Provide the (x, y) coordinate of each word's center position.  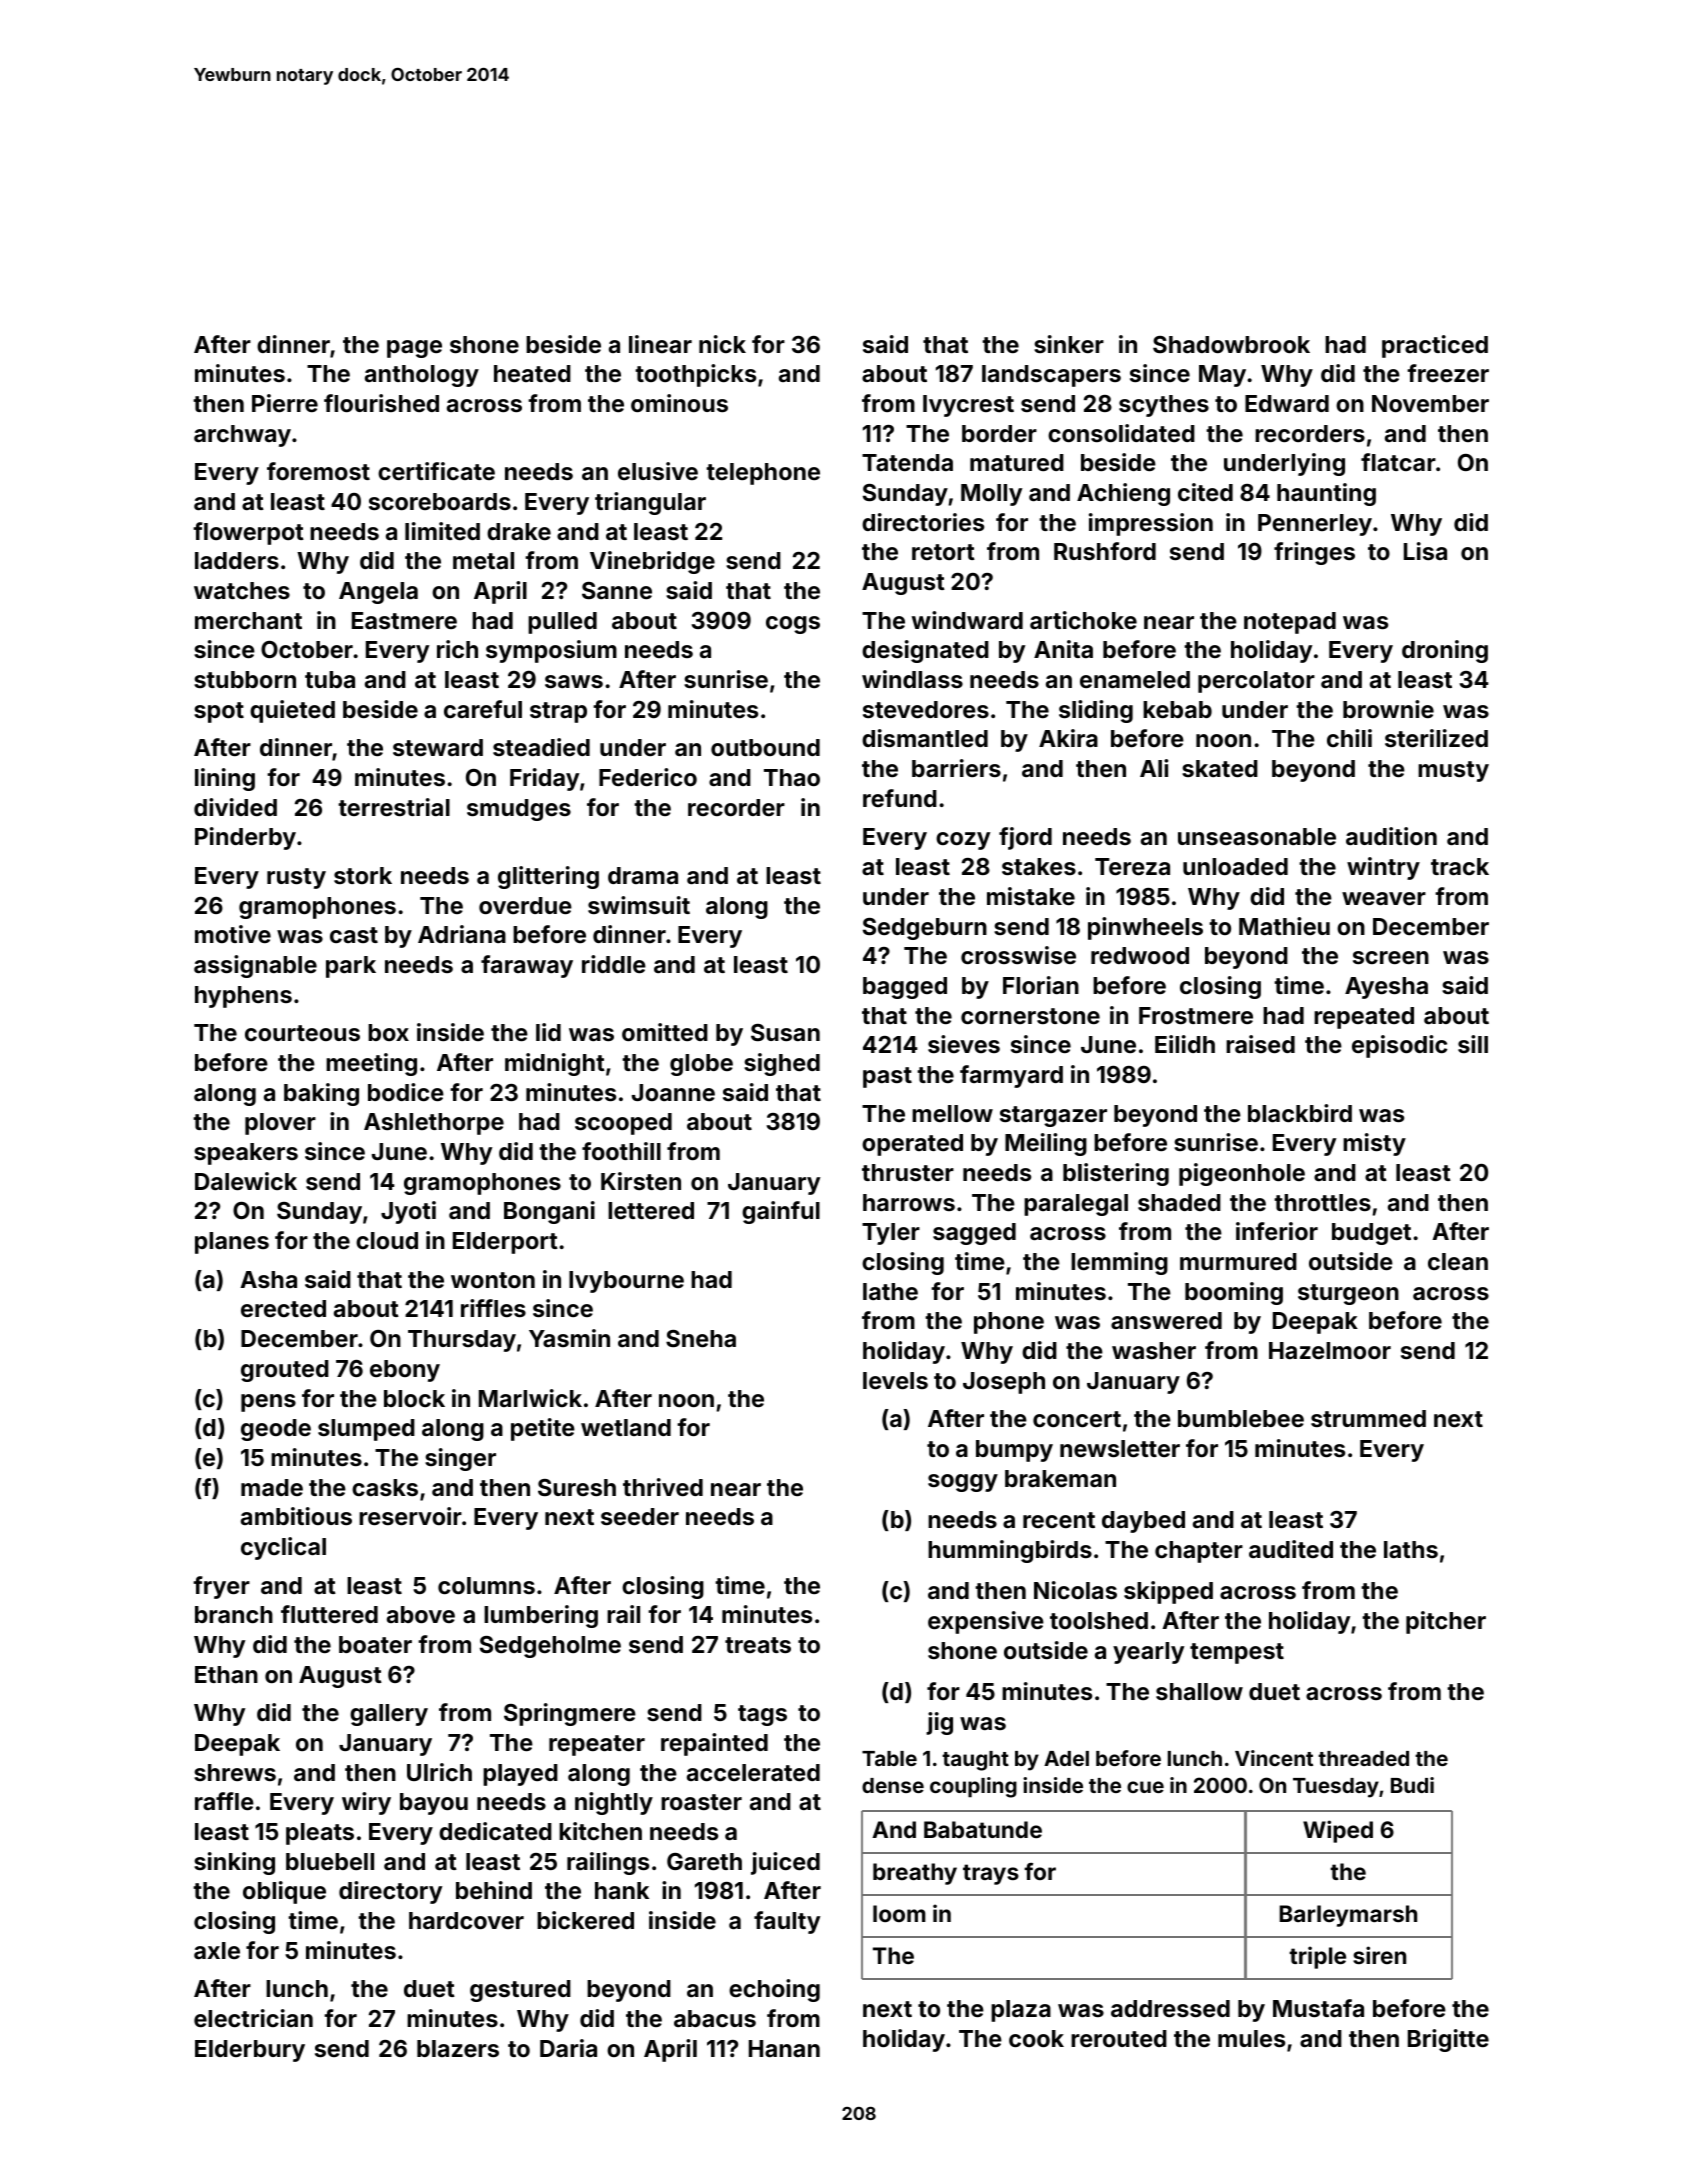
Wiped (1338, 1831)
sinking (234, 1863)
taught (975, 1761)
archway (242, 436)
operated (912, 1145)
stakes (1039, 866)
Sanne (617, 590)
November (1430, 403)
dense (893, 1785)
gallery (389, 1715)
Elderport (505, 1243)
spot (219, 712)
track (1460, 866)
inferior (1277, 1231)
